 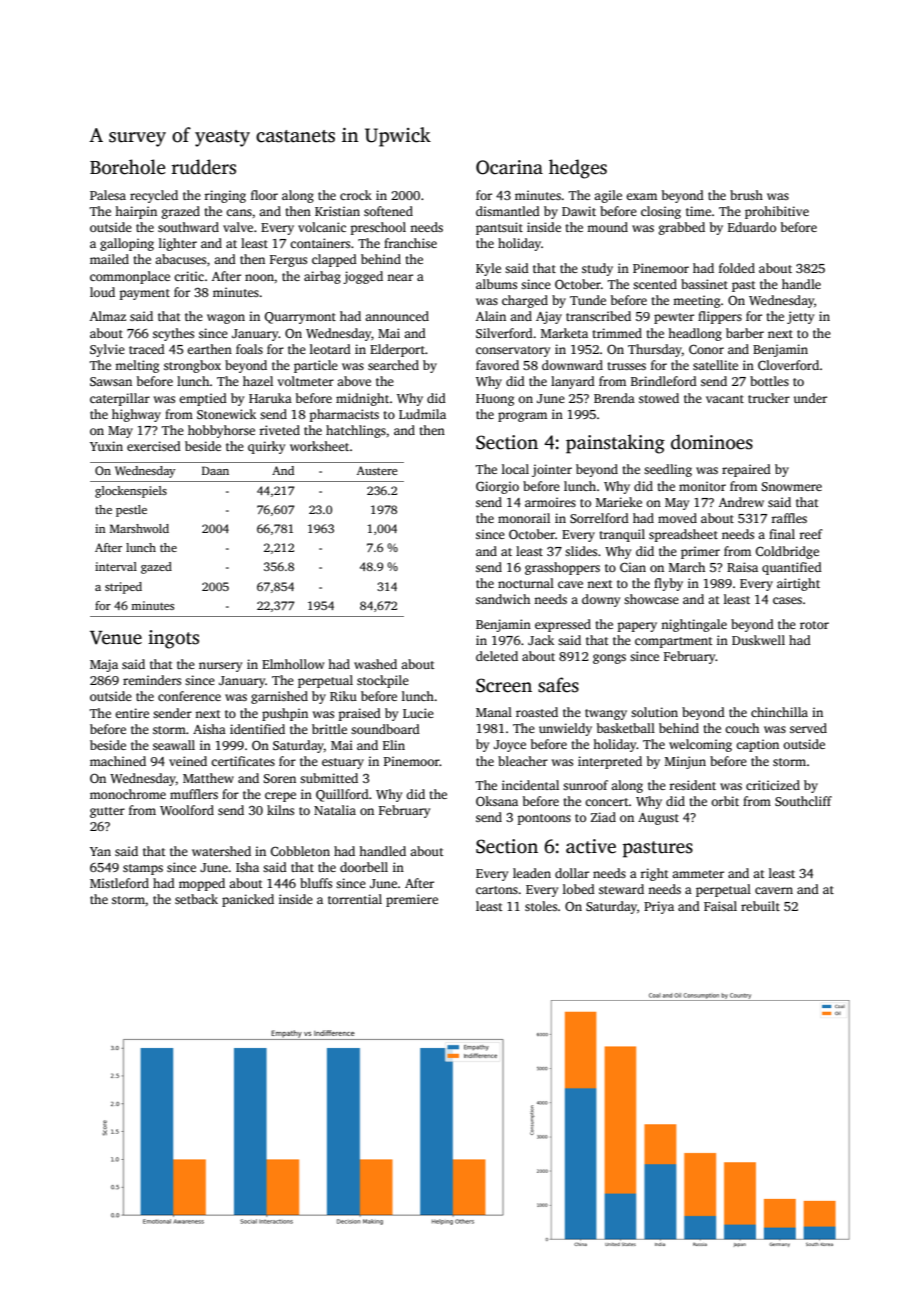 I want to click on conference, so click(x=189, y=696).
